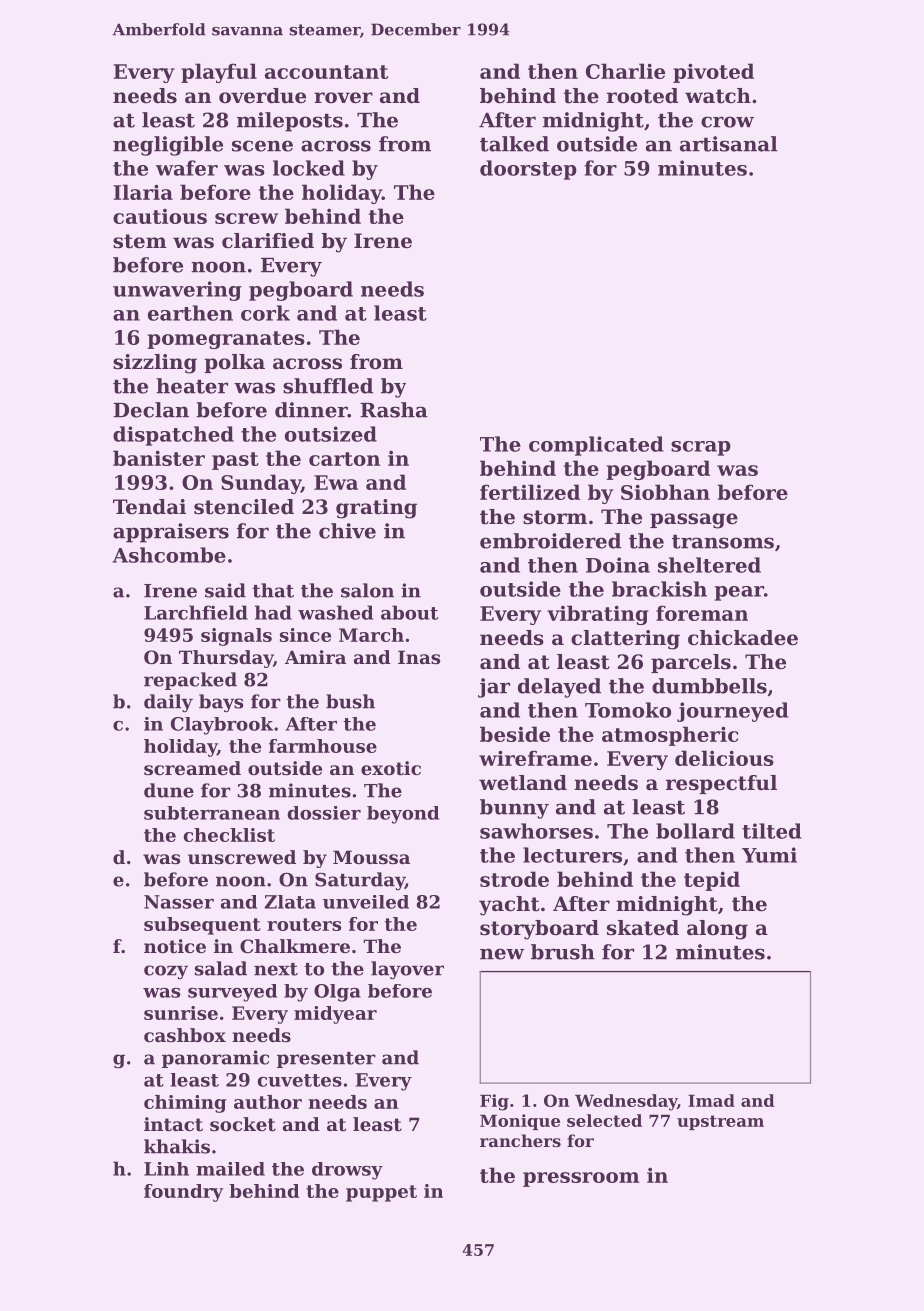  Describe the element at coordinates (494, 1102) in the screenshot. I see `Fig` at that location.
